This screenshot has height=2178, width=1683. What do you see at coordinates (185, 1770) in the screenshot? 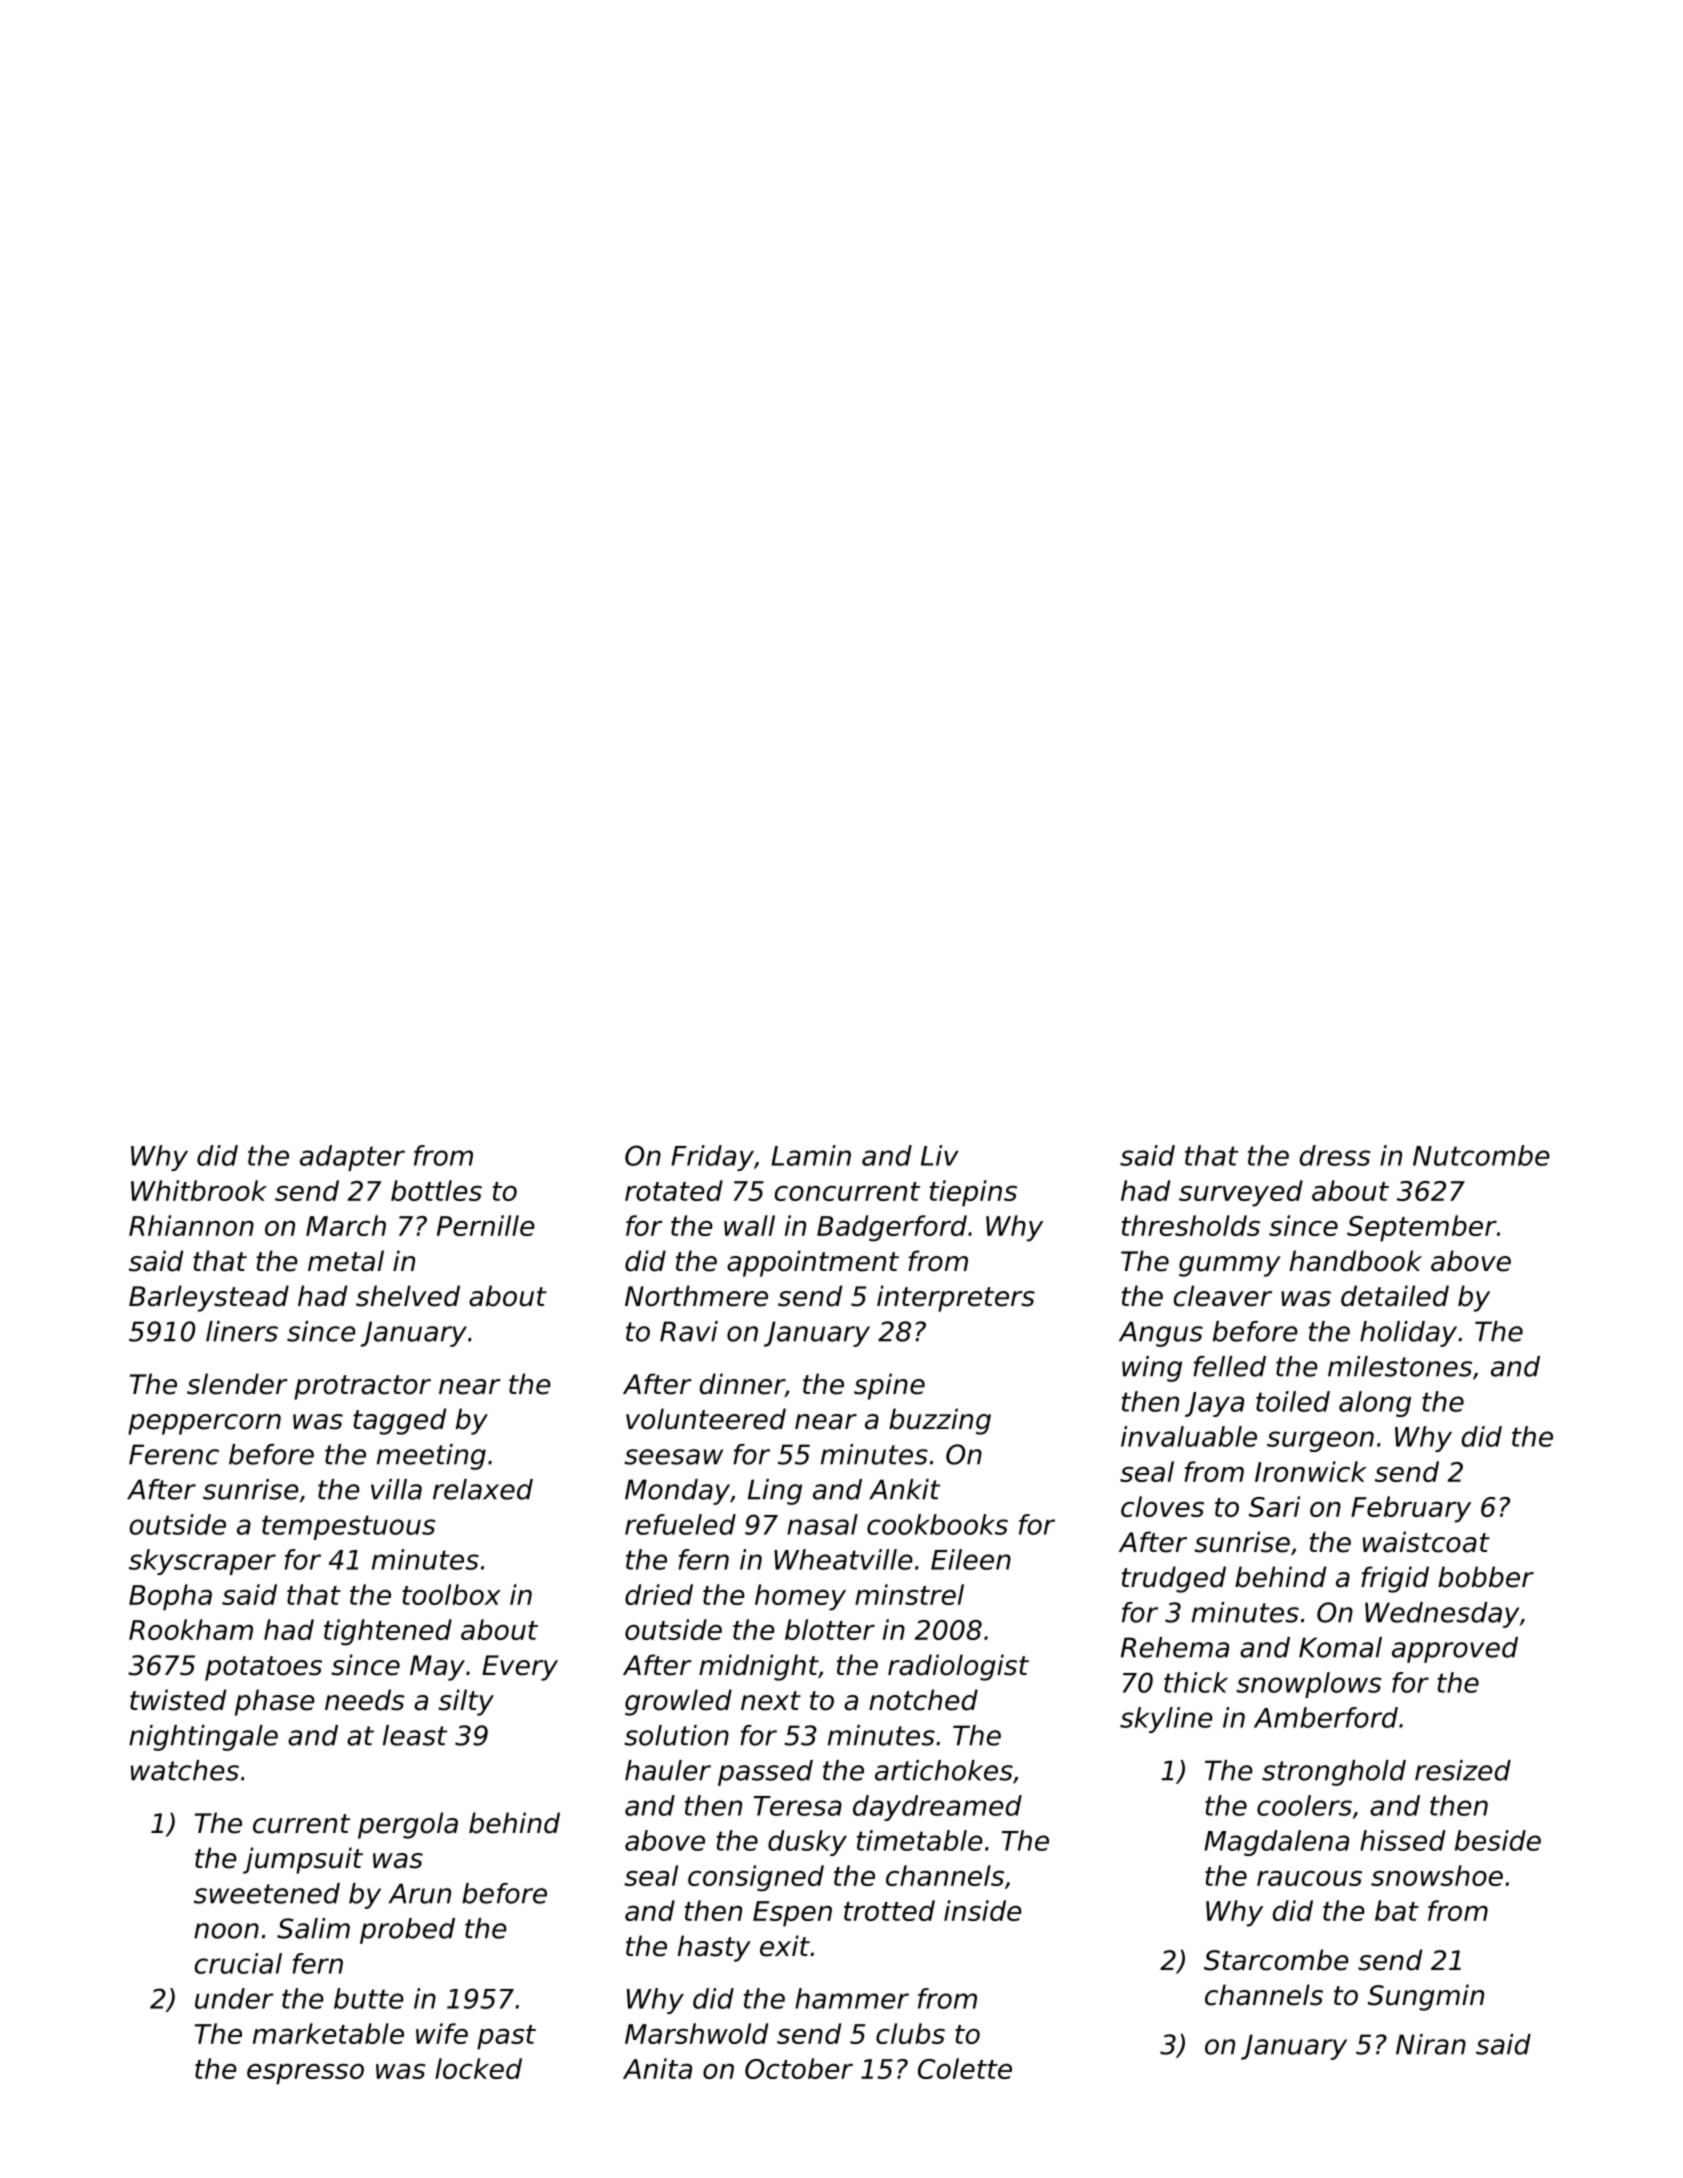
I see `watches` at bounding box center [185, 1770].
